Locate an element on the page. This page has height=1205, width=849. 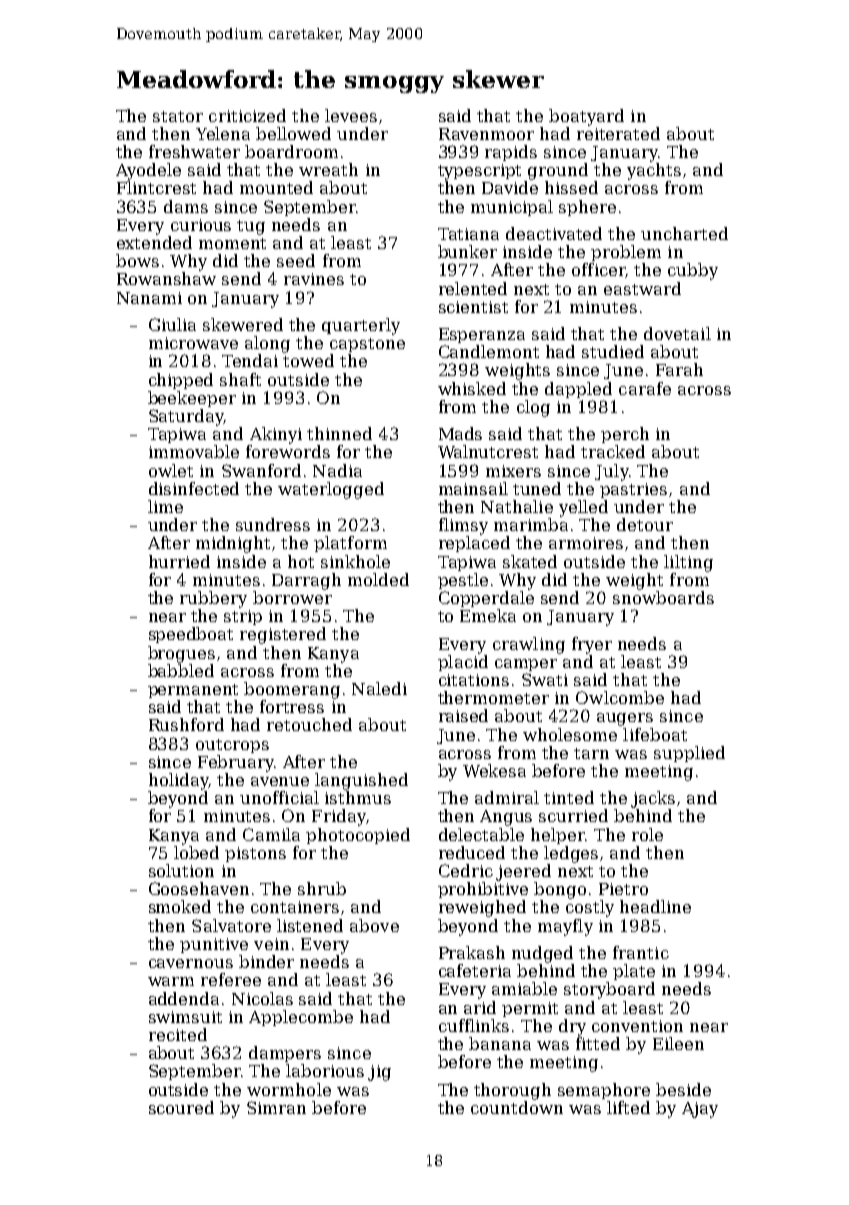
countdown is located at coordinates (517, 1107).
